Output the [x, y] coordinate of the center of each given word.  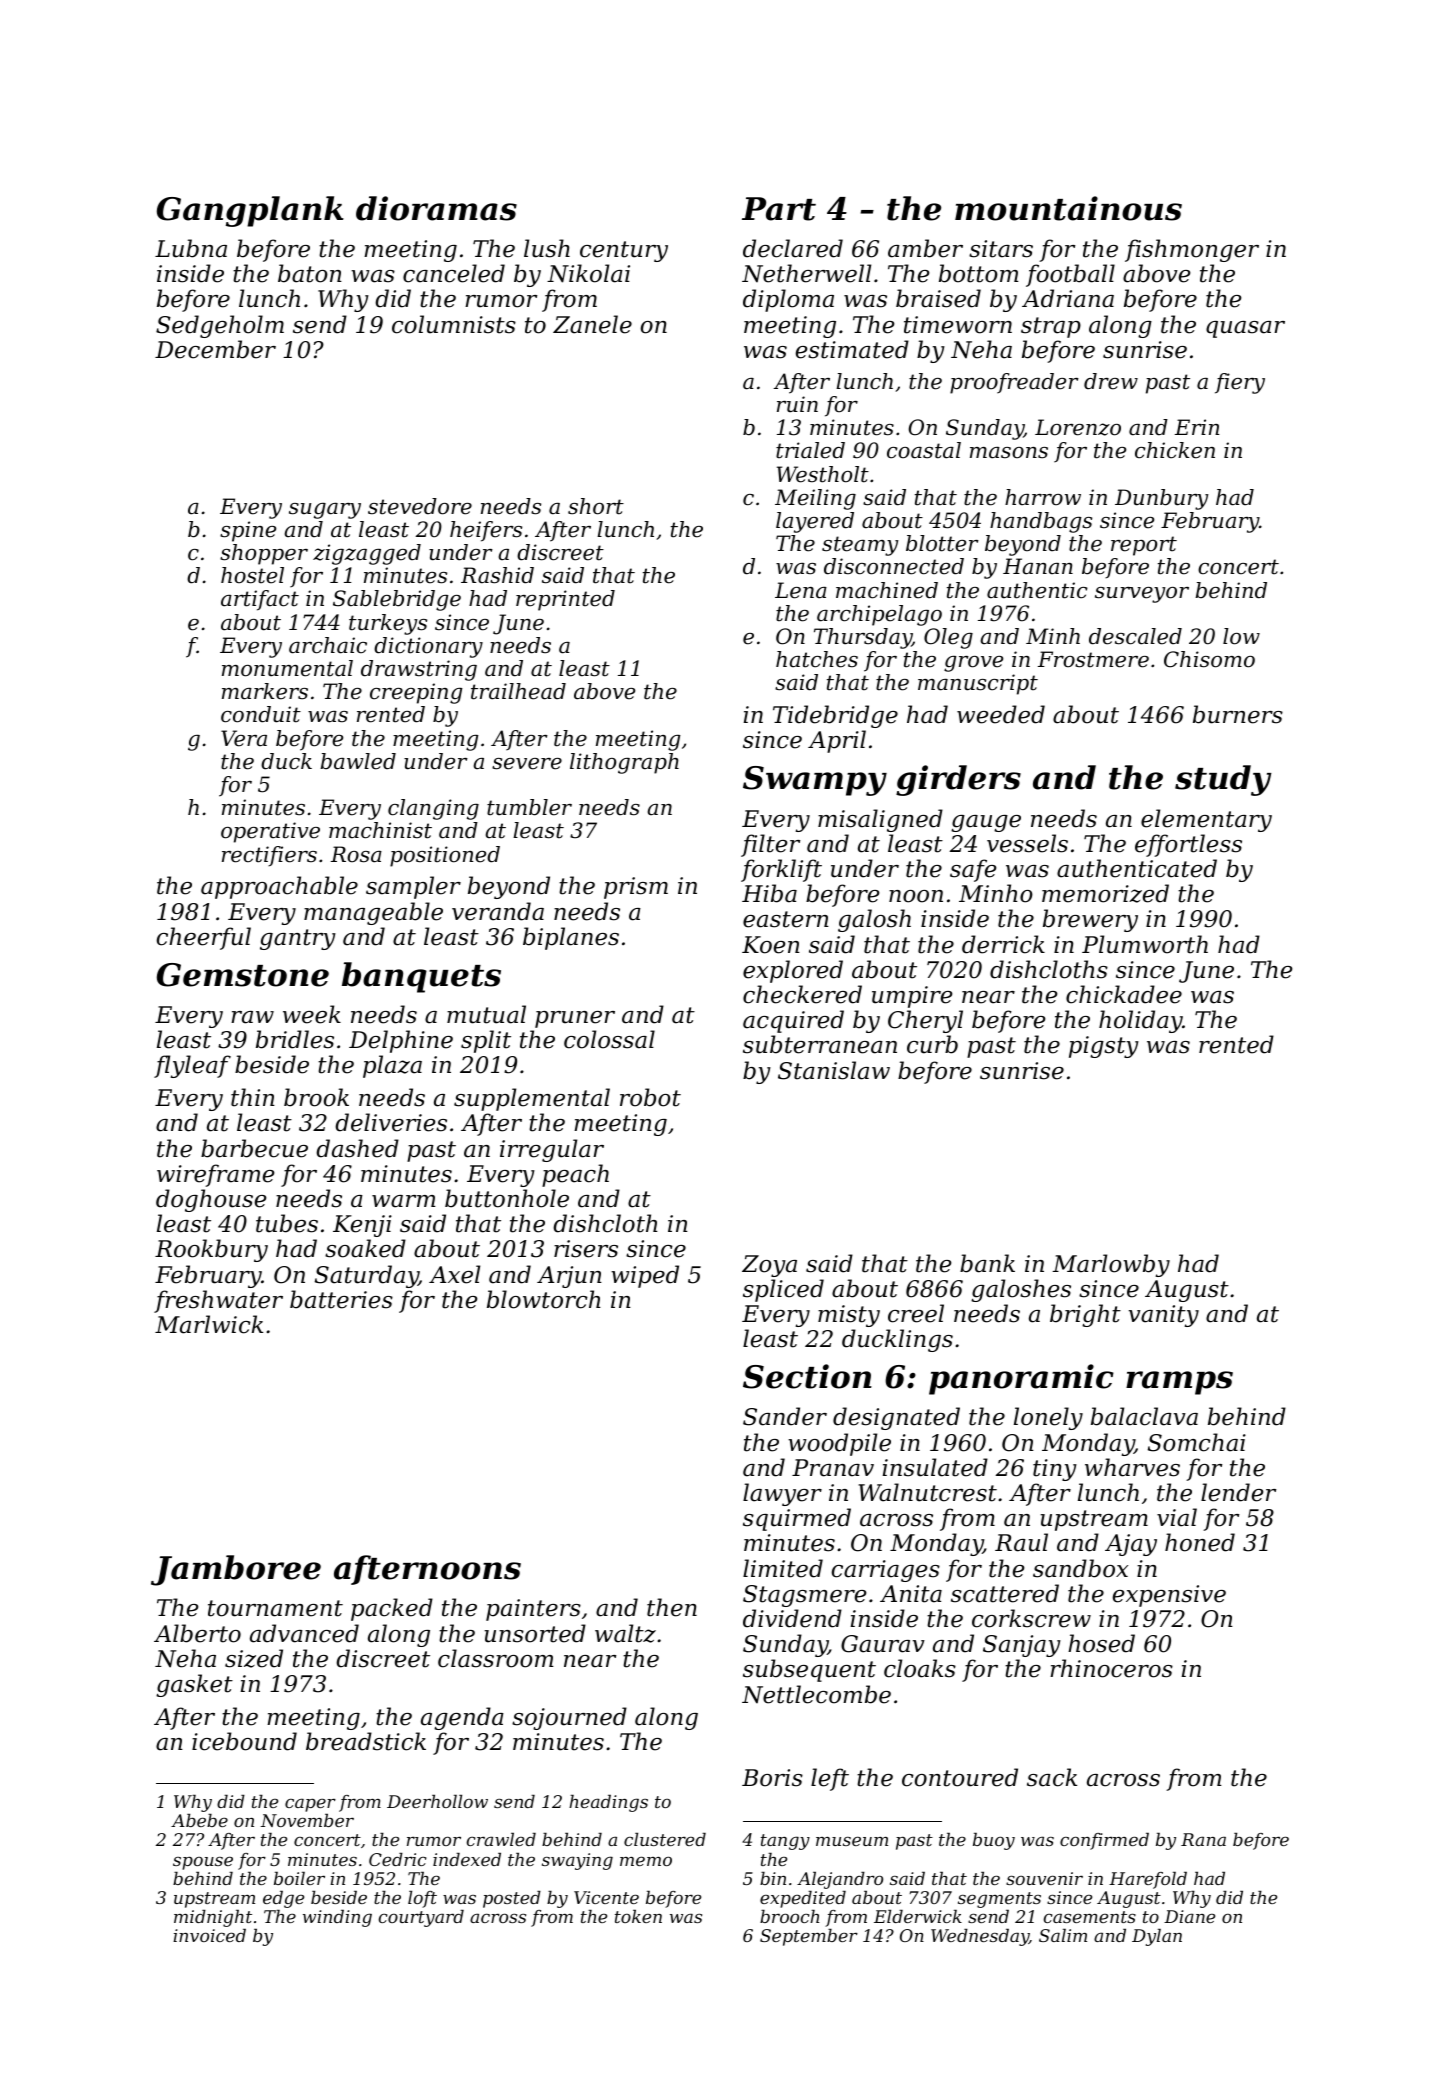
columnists [454, 324]
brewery [1090, 920]
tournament [275, 1608]
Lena [801, 590]
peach [575, 1175]
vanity [1164, 1316]
